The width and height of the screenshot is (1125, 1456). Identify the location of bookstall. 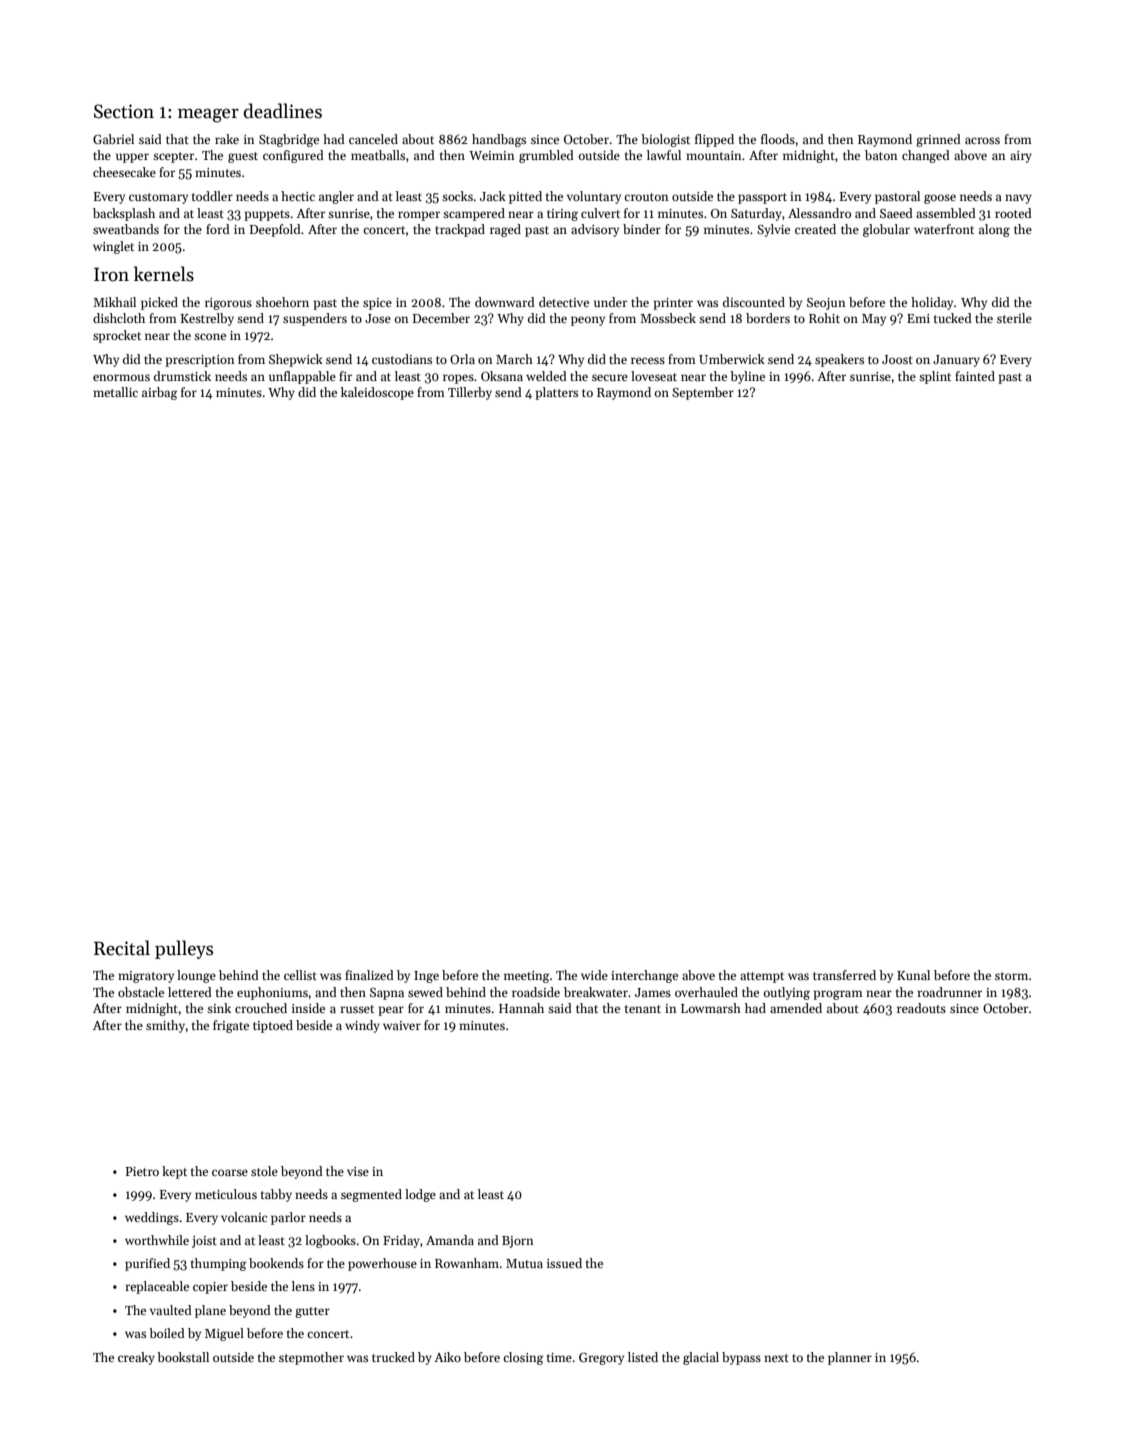
(183, 1357).
